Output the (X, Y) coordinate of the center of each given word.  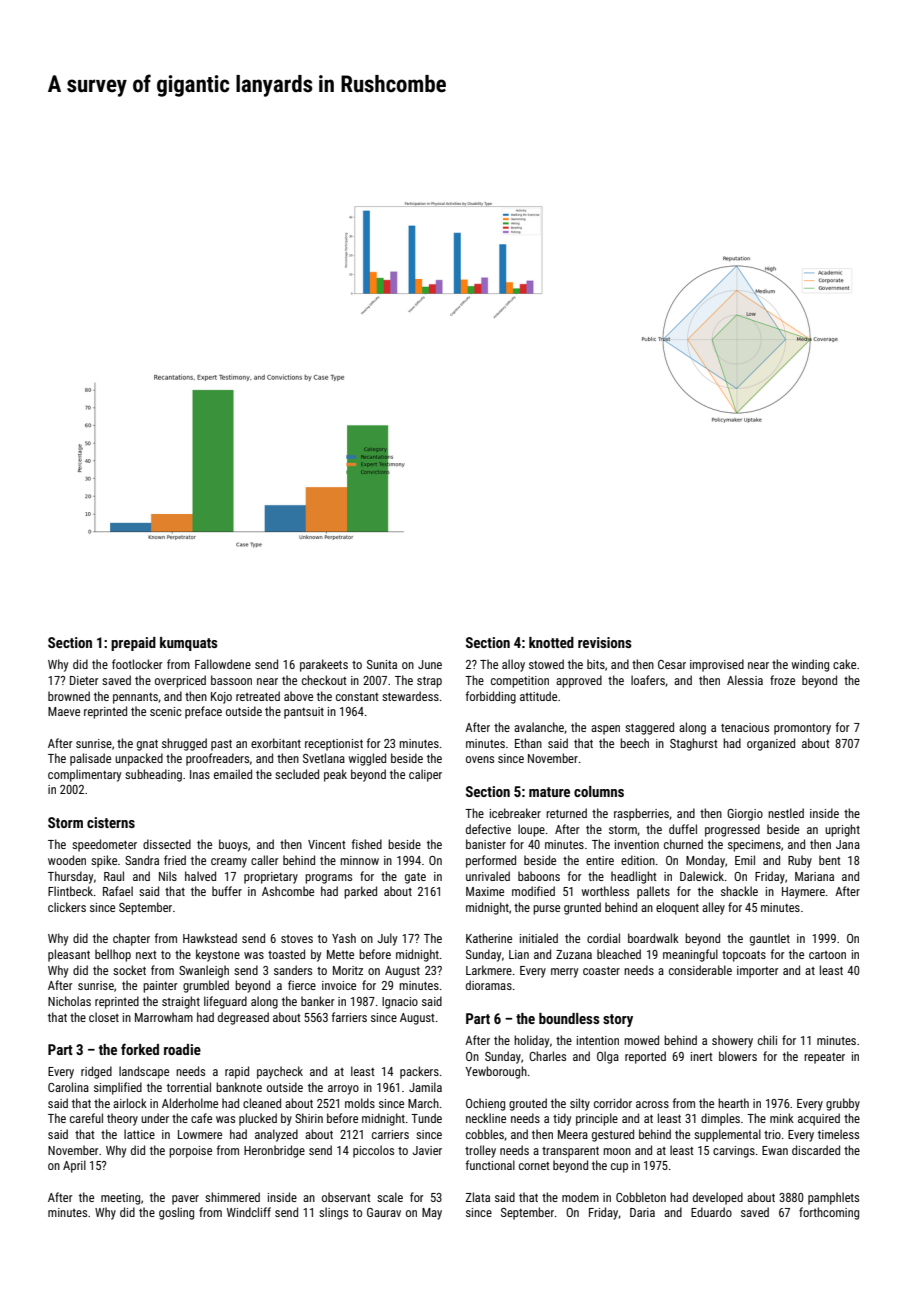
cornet (534, 1166)
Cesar (672, 664)
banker (318, 1001)
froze (782, 680)
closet (104, 1017)
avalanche (539, 727)
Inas (200, 774)
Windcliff (249, 1212)
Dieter (84, 680)
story (618, 1020)
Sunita (382, 664)
